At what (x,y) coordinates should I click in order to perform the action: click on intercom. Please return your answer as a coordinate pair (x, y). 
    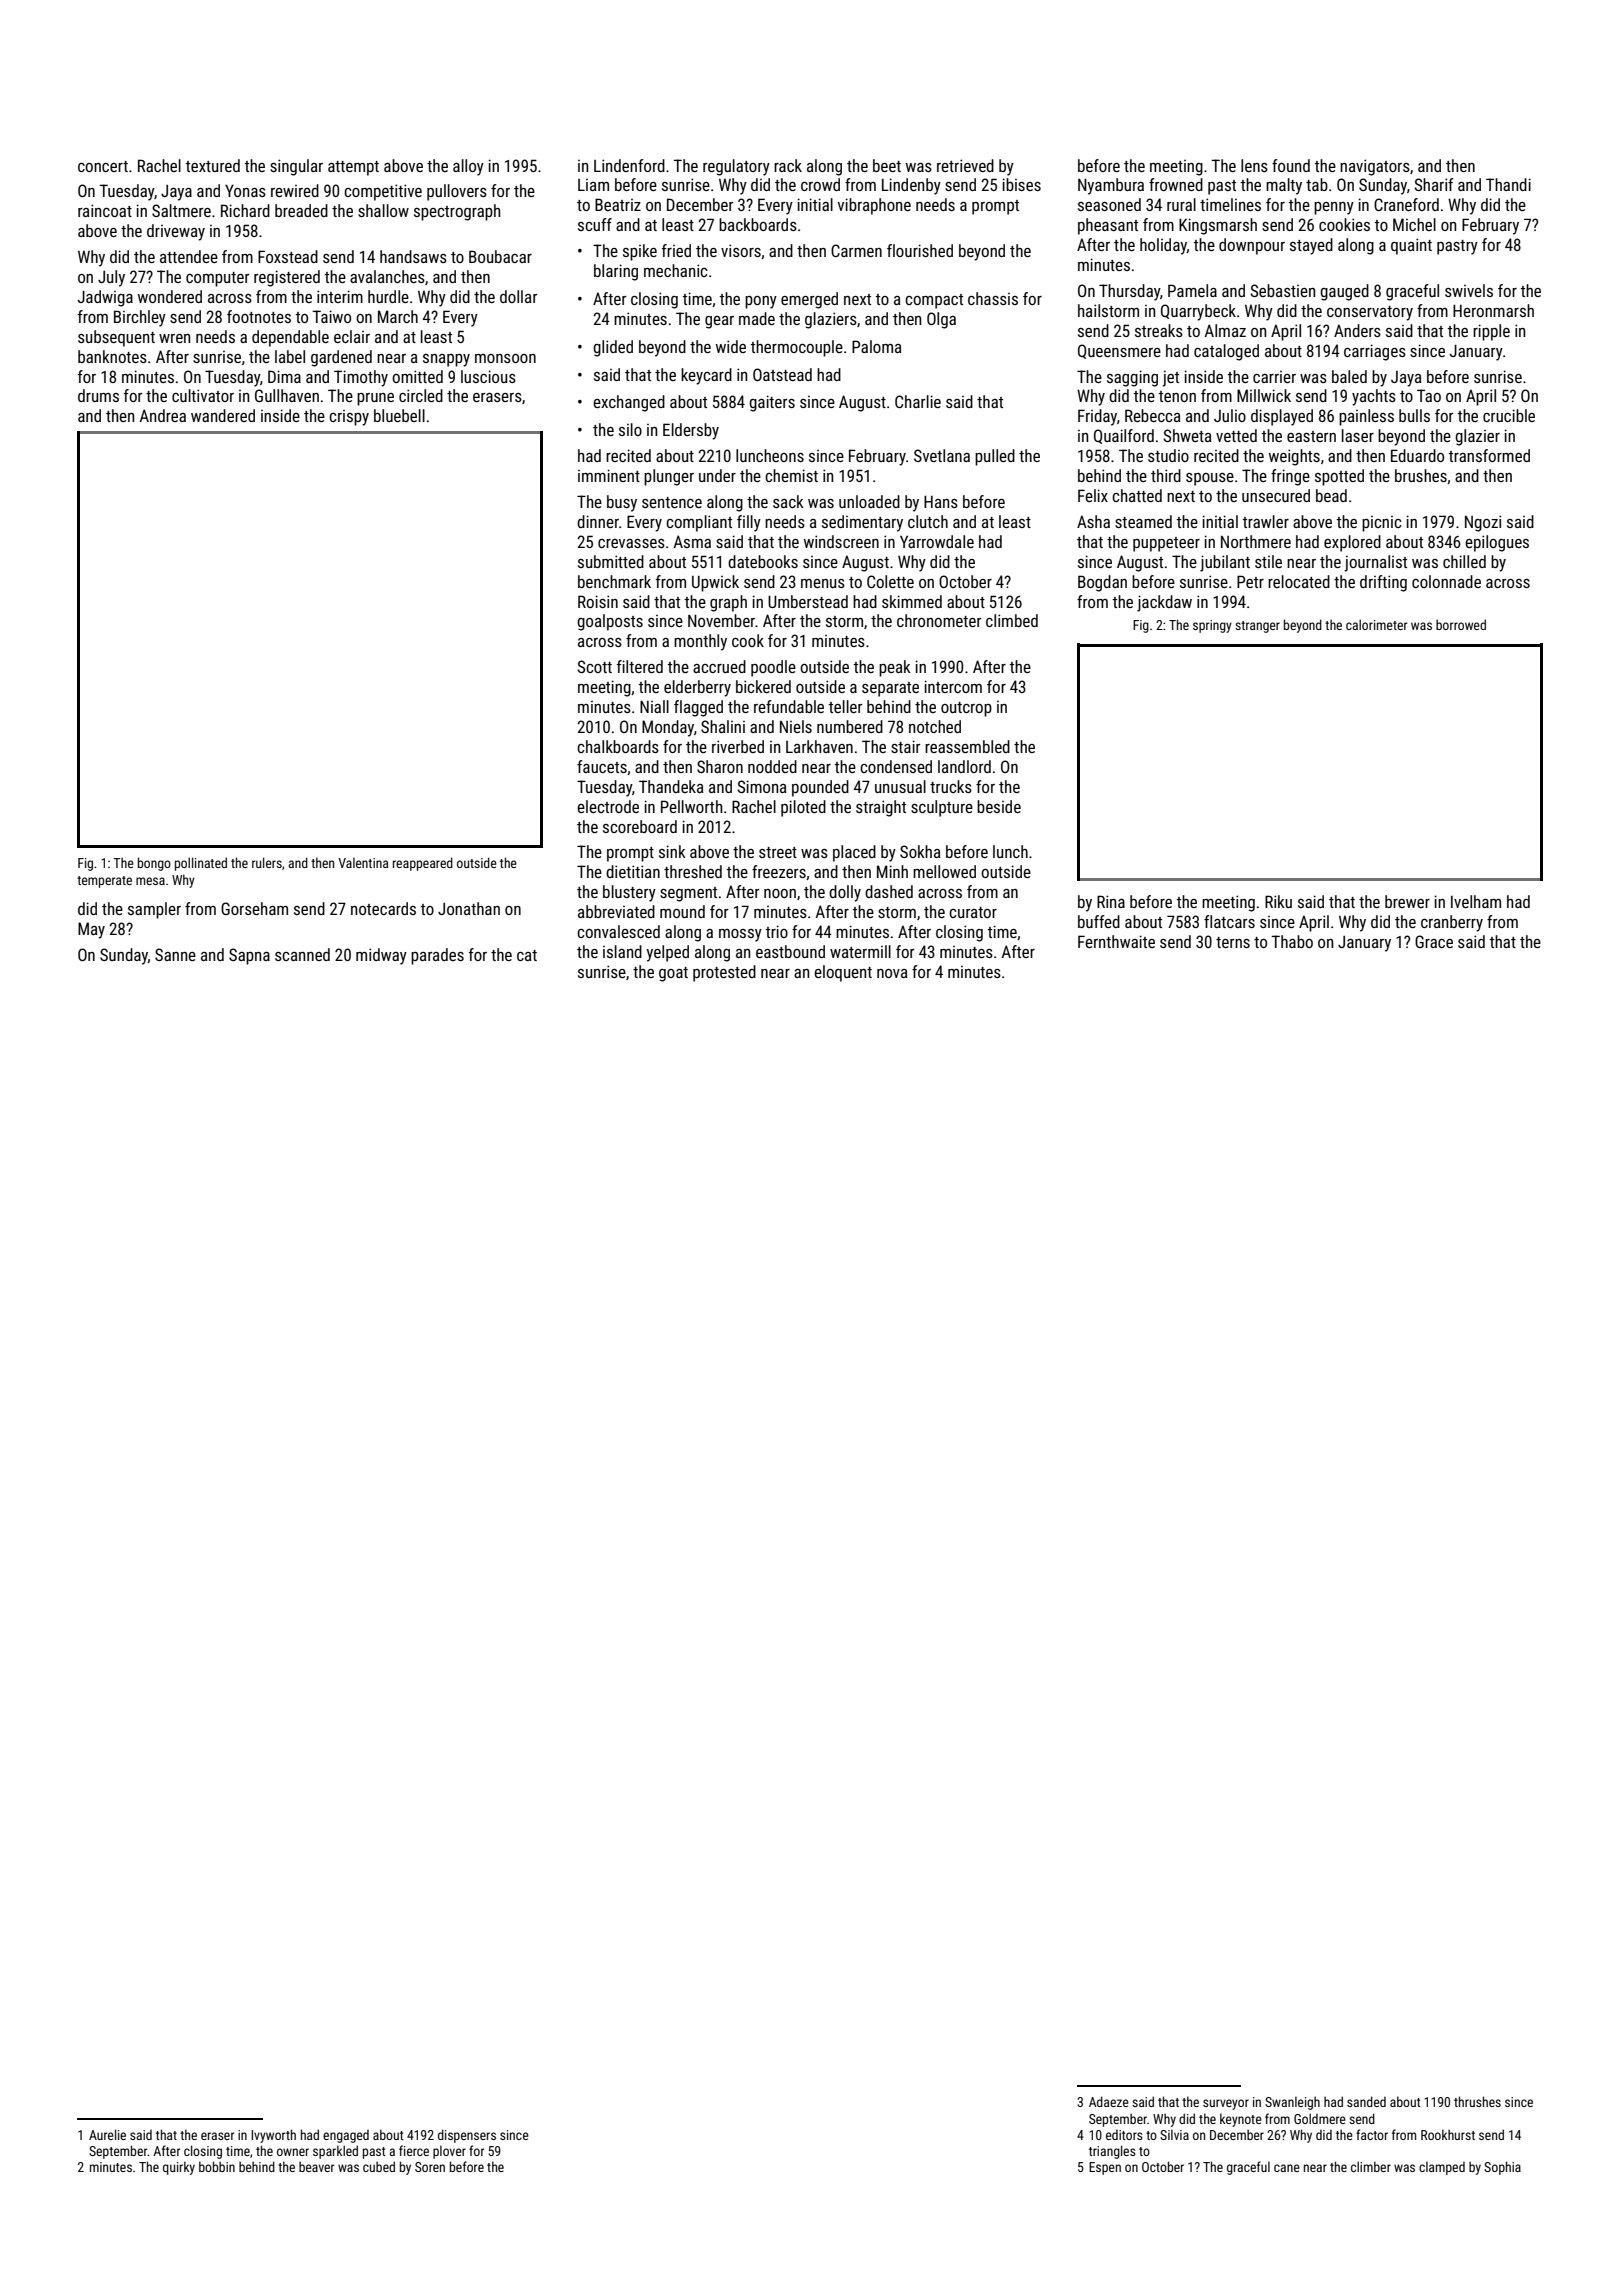
    Looking at the image, I should click on (953, 686).
